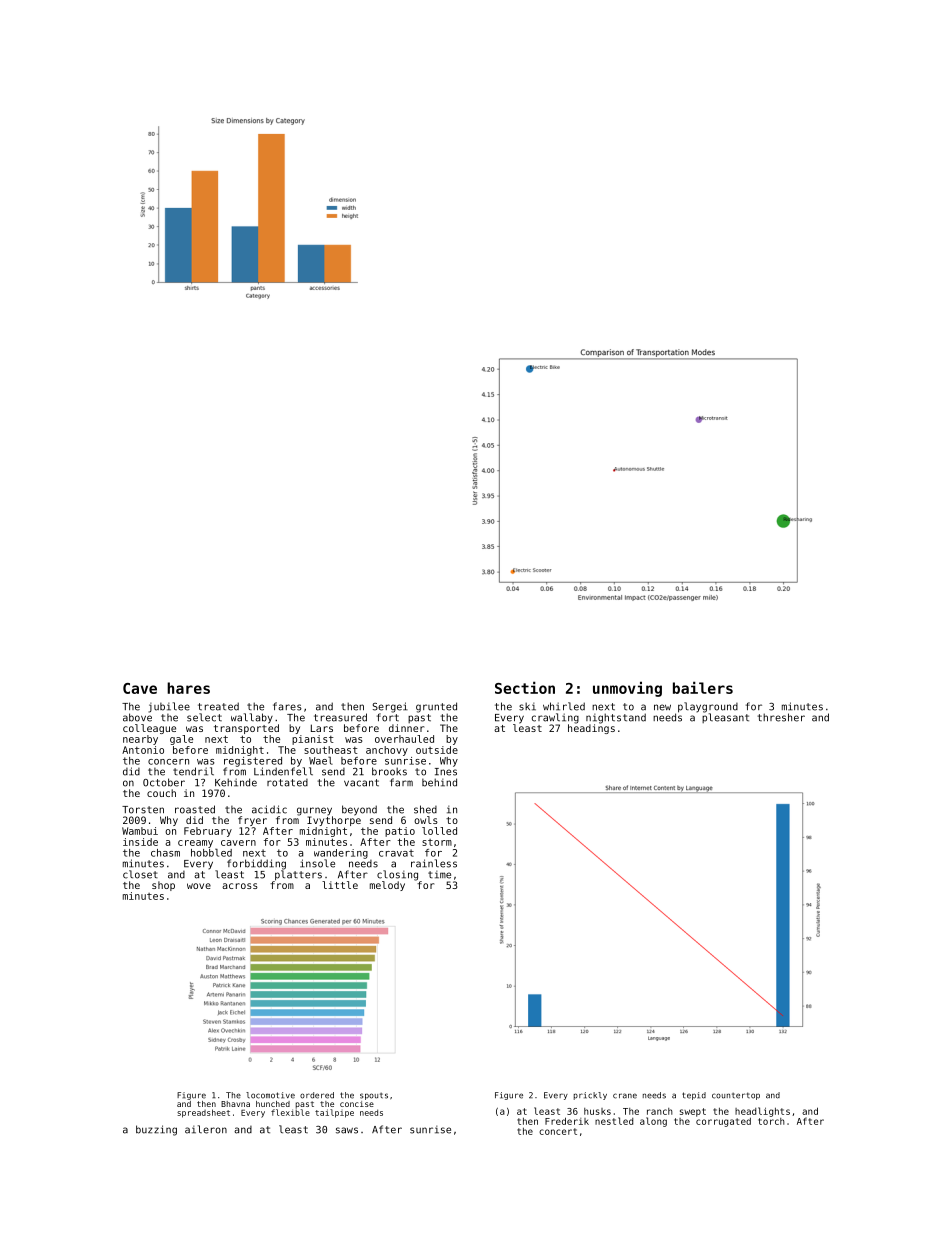 The height and width of the image is (1233, 952). What do you see at coordinates (525, 687) in the image?
I see `Section` at bounding box center [525, 687].
